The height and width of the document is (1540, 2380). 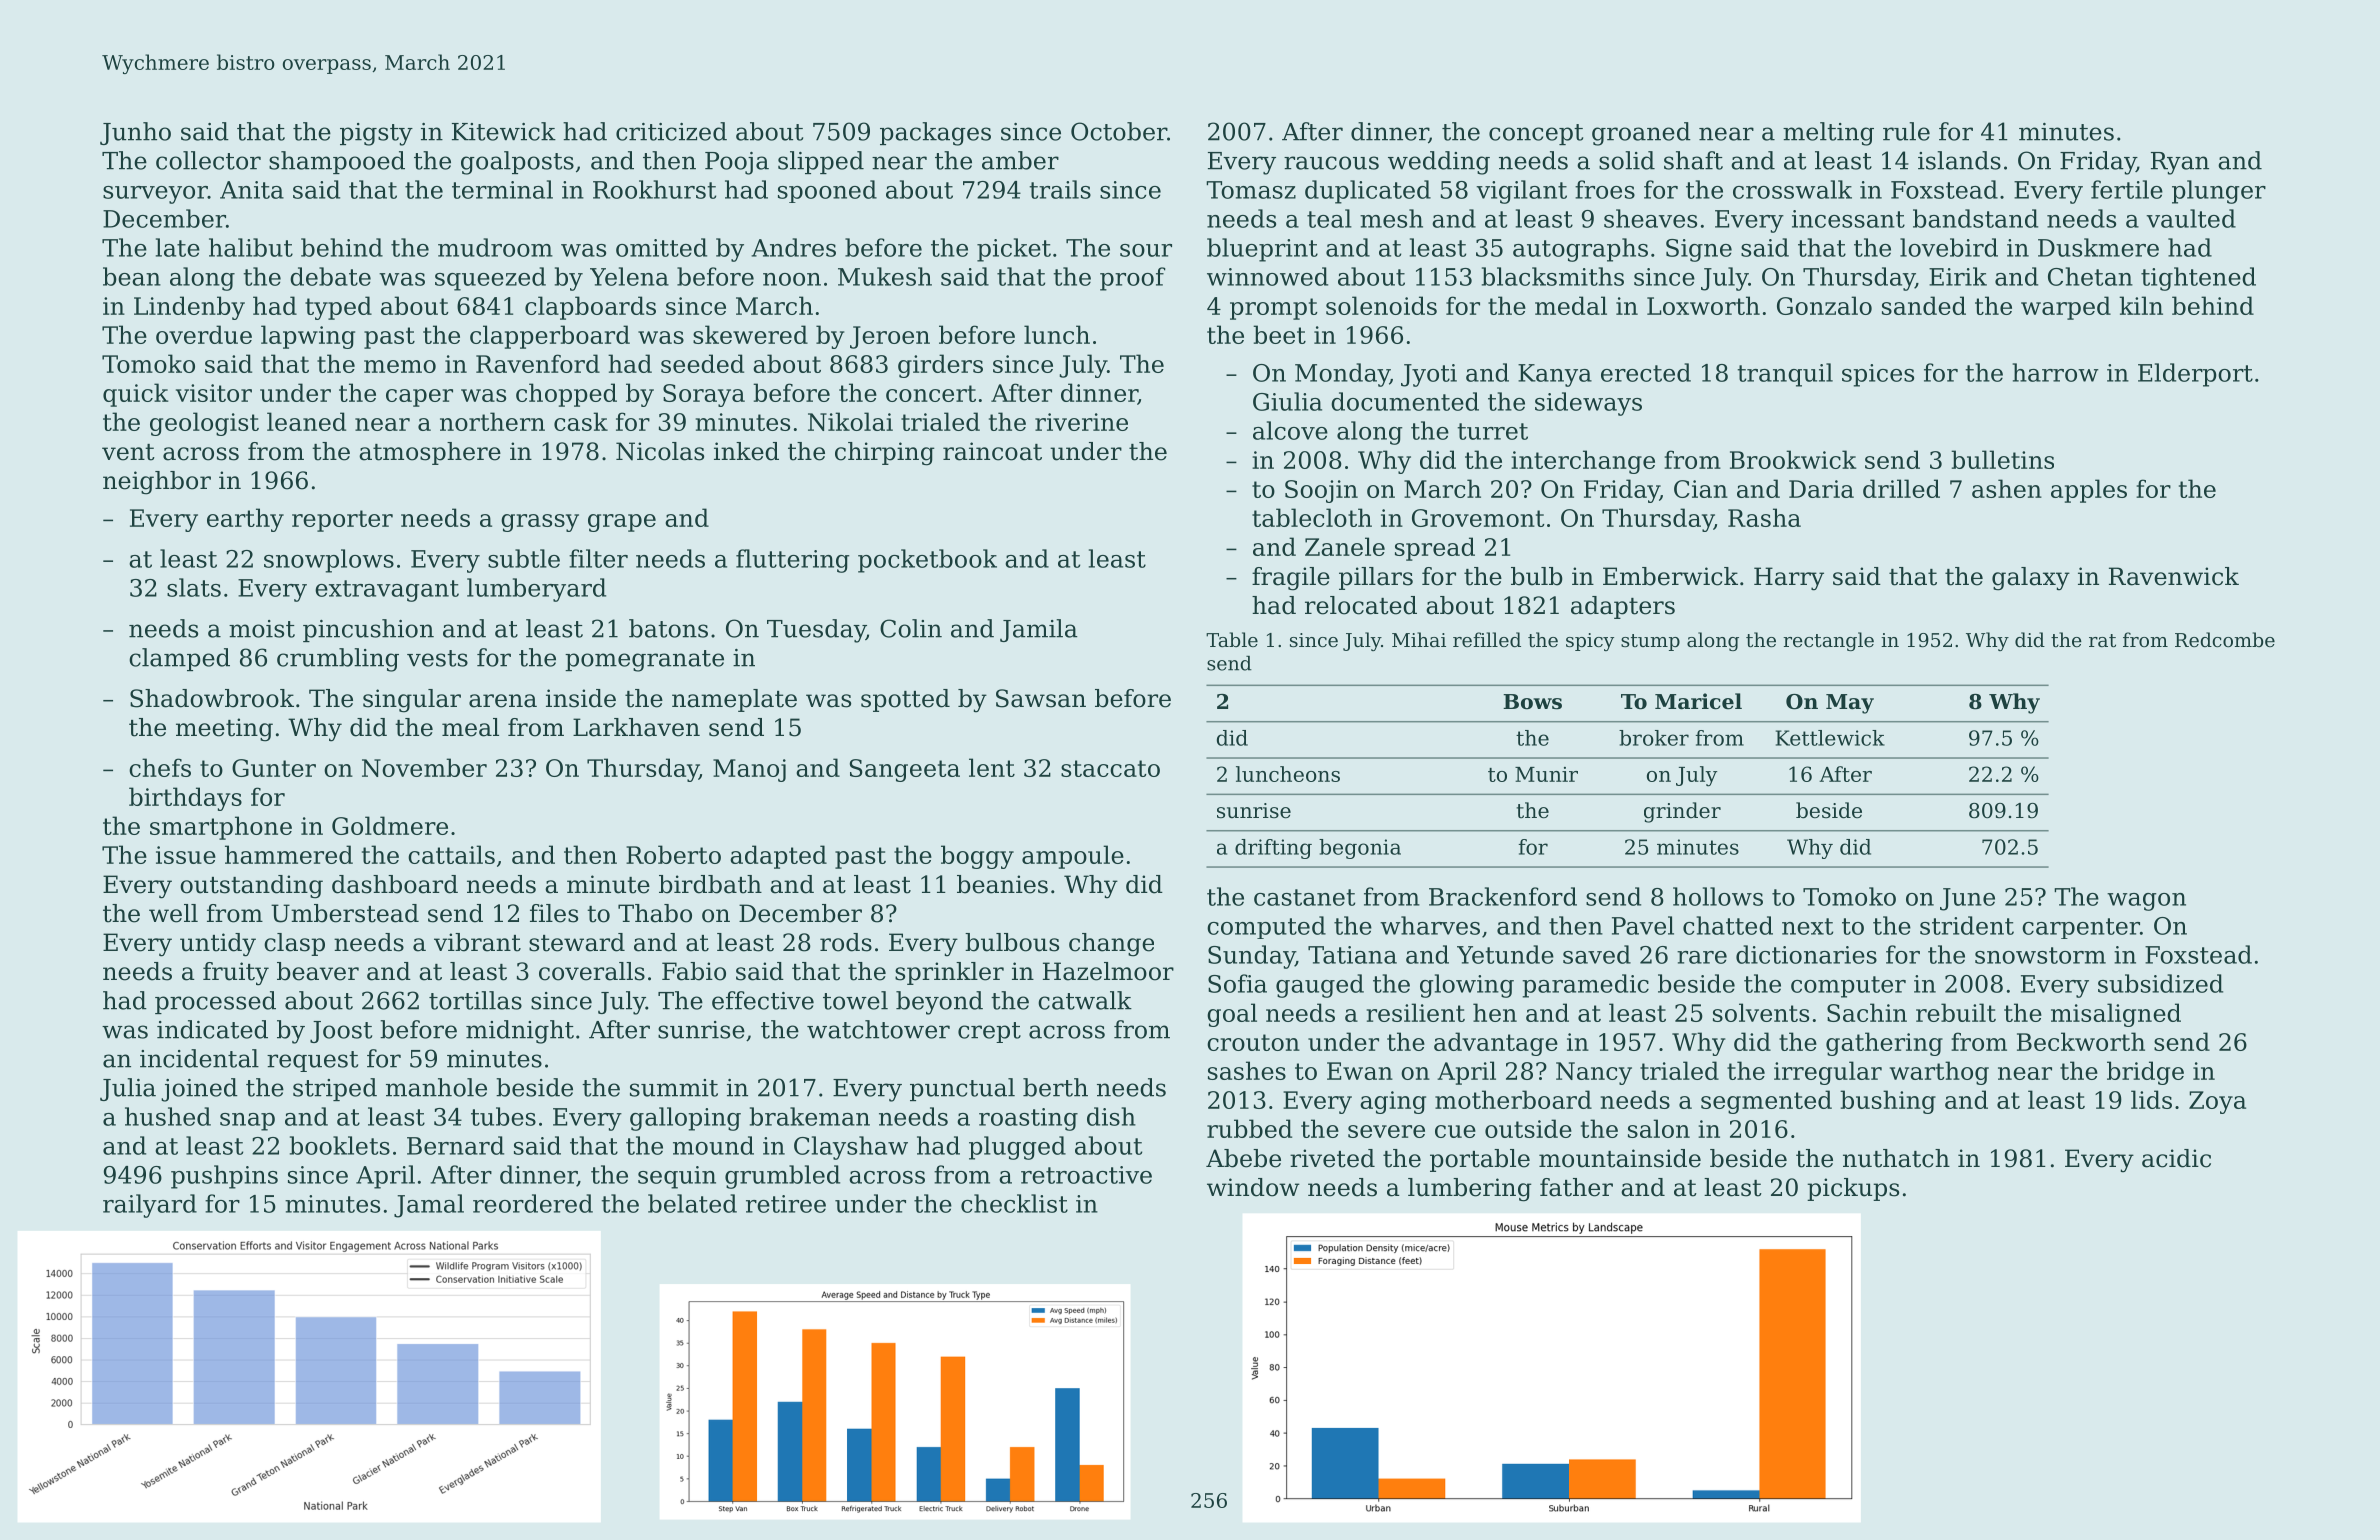 I want to click on pickups, so click(x=1853, y=1189).
